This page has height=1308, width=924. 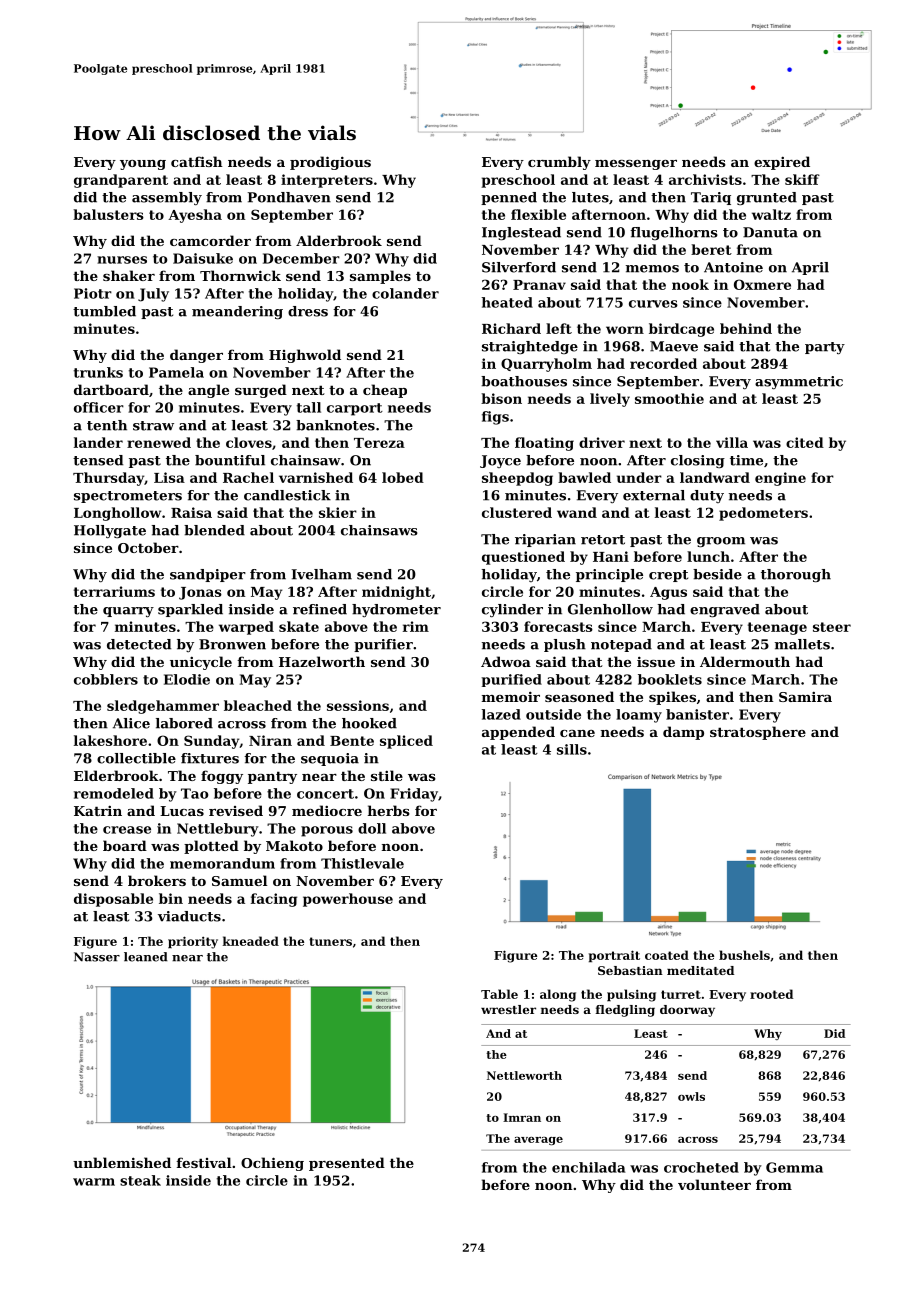 What do you see at coordinates (204, 1162) in the page?
I see `festival` at bounding box center [204, 1162].
